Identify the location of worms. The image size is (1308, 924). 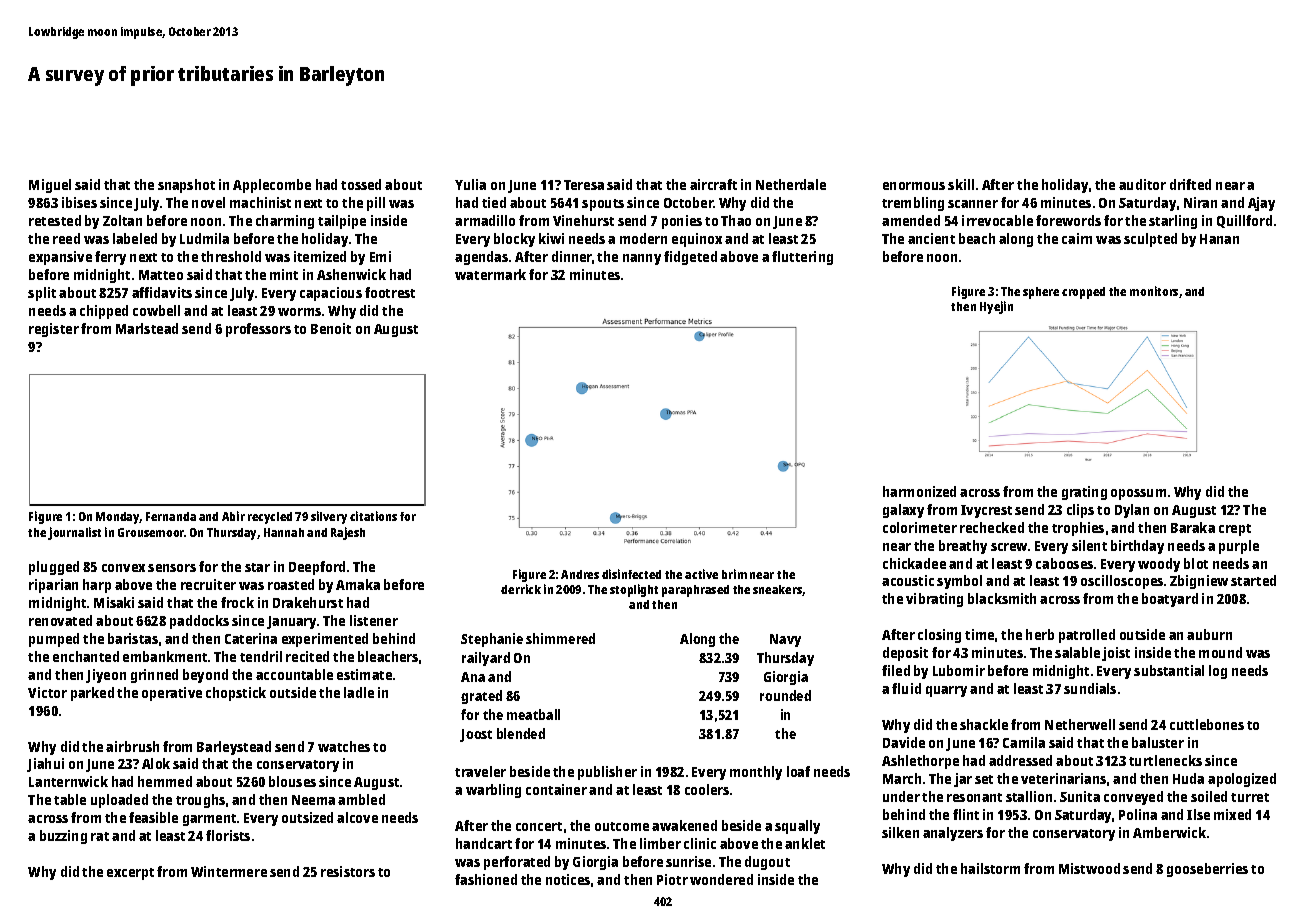
(299, 312).
